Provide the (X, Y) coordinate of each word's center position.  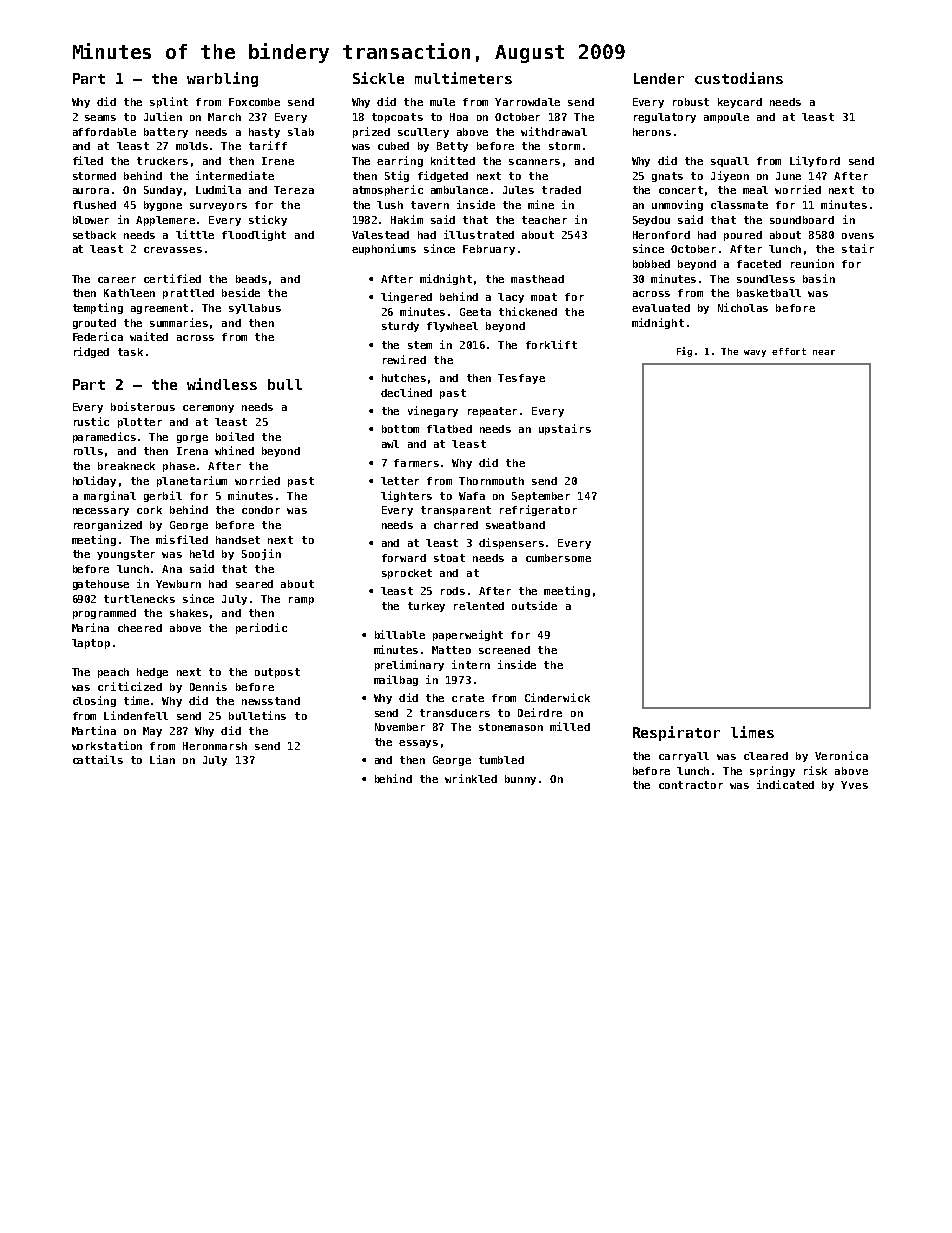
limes (752, 732)
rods (453, 591)
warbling (222, 79)
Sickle (378, 78)
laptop (91, 644)
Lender (659, 78)
